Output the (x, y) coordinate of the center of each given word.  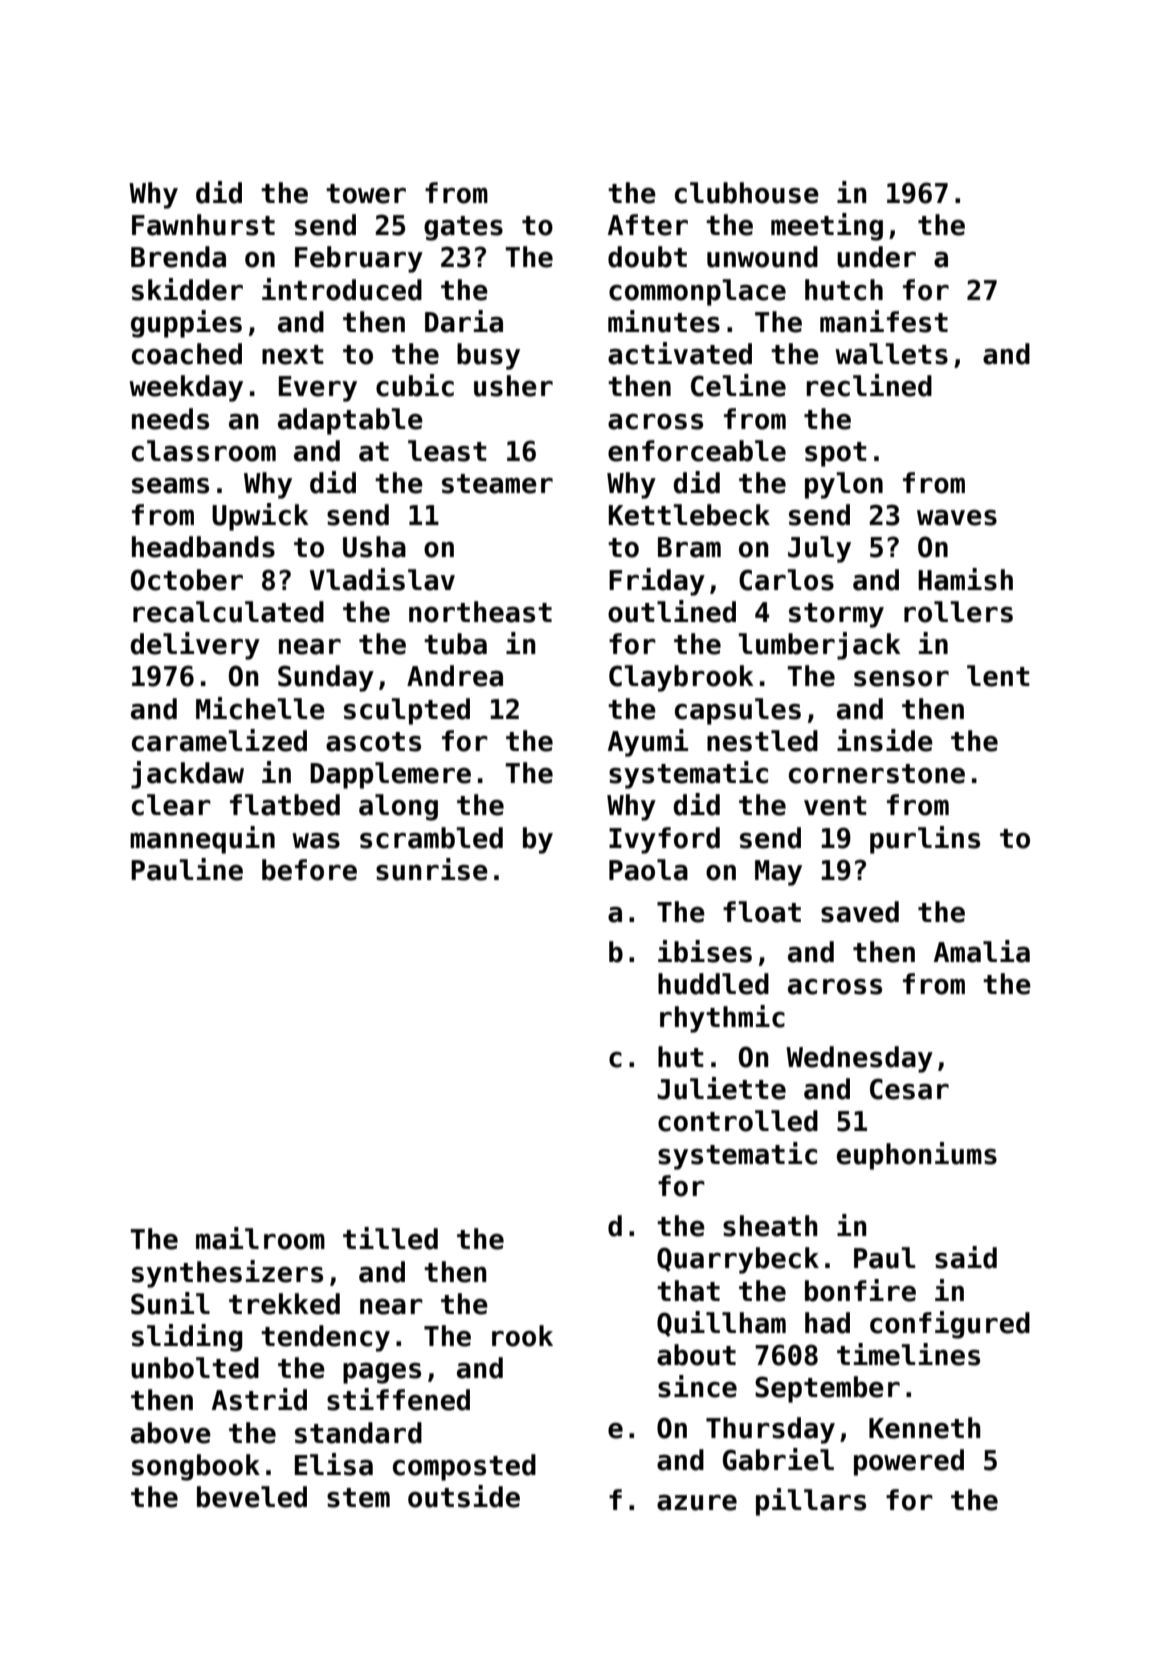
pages (382, 1373)
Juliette (721, 1088)
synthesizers (227, 1274)
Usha (374, 547)
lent (998, 676)
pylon (844, 485)
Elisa (334, 1464)
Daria (464, 321)
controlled (738, 1121)
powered (909, 1462)
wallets (891, 354)
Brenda (178, 257)
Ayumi (648, 743)
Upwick (260, 517)
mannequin (202, 840)
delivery (195, 646)
